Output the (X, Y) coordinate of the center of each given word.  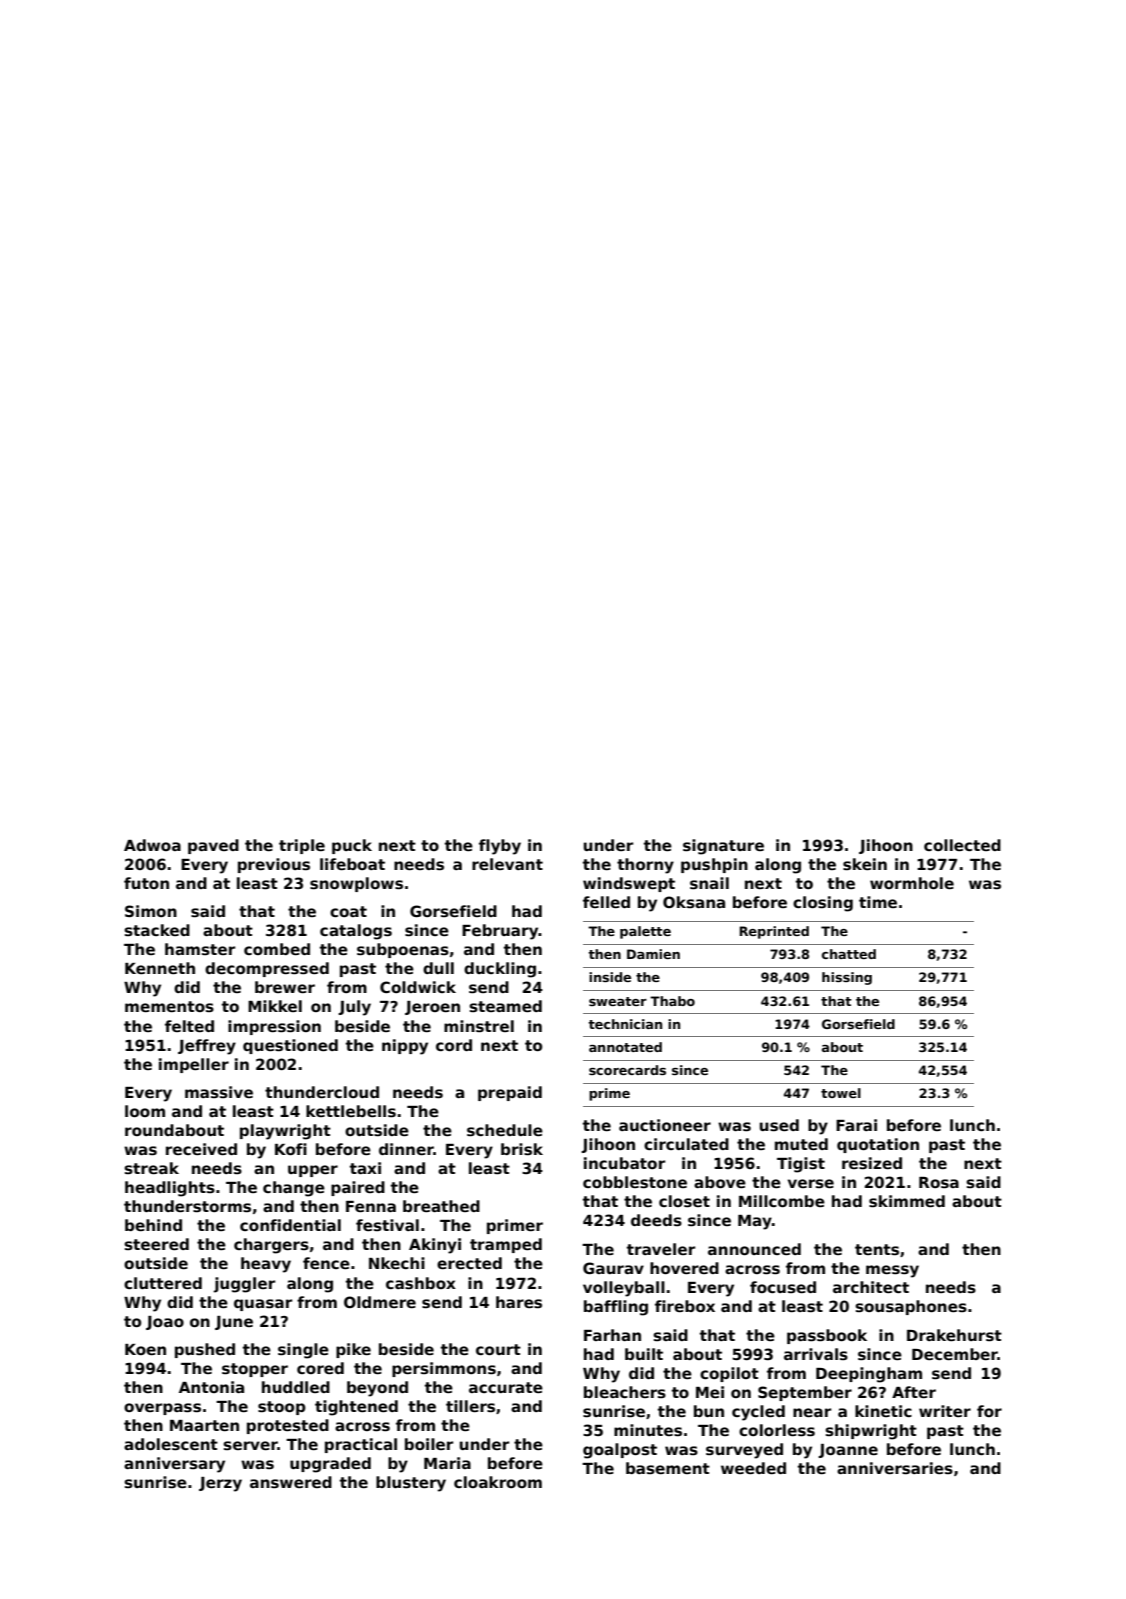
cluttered (163, 1283)
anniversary (174, 1465)
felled (606, 902)
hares (519, 1302)
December (955, 1354)
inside (610, 977)
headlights (170, 1189)
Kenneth (160, 968)
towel (841, 1093)
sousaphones (911, 1307)
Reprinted (774, 932)
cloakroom (498, 1482)
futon (146, 883)
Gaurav (613, 1268)
